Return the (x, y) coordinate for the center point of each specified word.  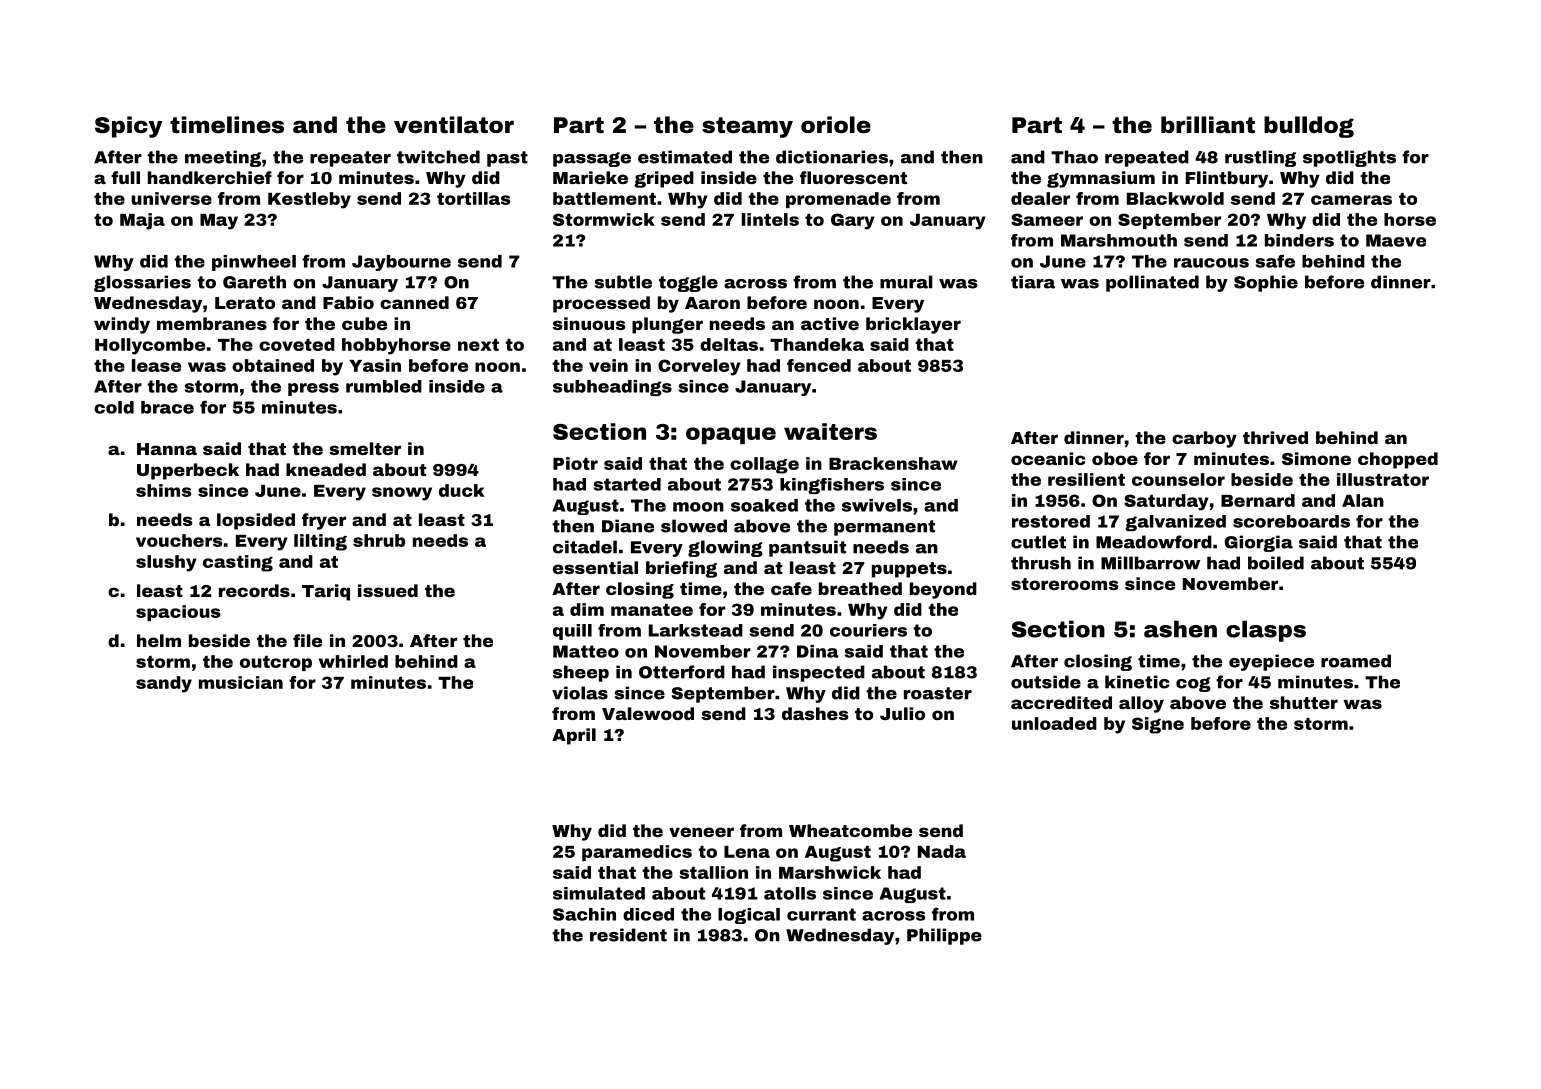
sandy (164, 684)
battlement (604, 198)
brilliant (1208, 124)
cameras (1351, 200)
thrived (1275, 437)
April (574, 736)
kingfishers (832, 486)
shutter (1304, 702)
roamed (1356, 661)
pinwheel (254, 263)
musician (241, 682)
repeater (350, 159)
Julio (902, 713)
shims (163, 490)
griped (664, 179)
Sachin (584, 914)
